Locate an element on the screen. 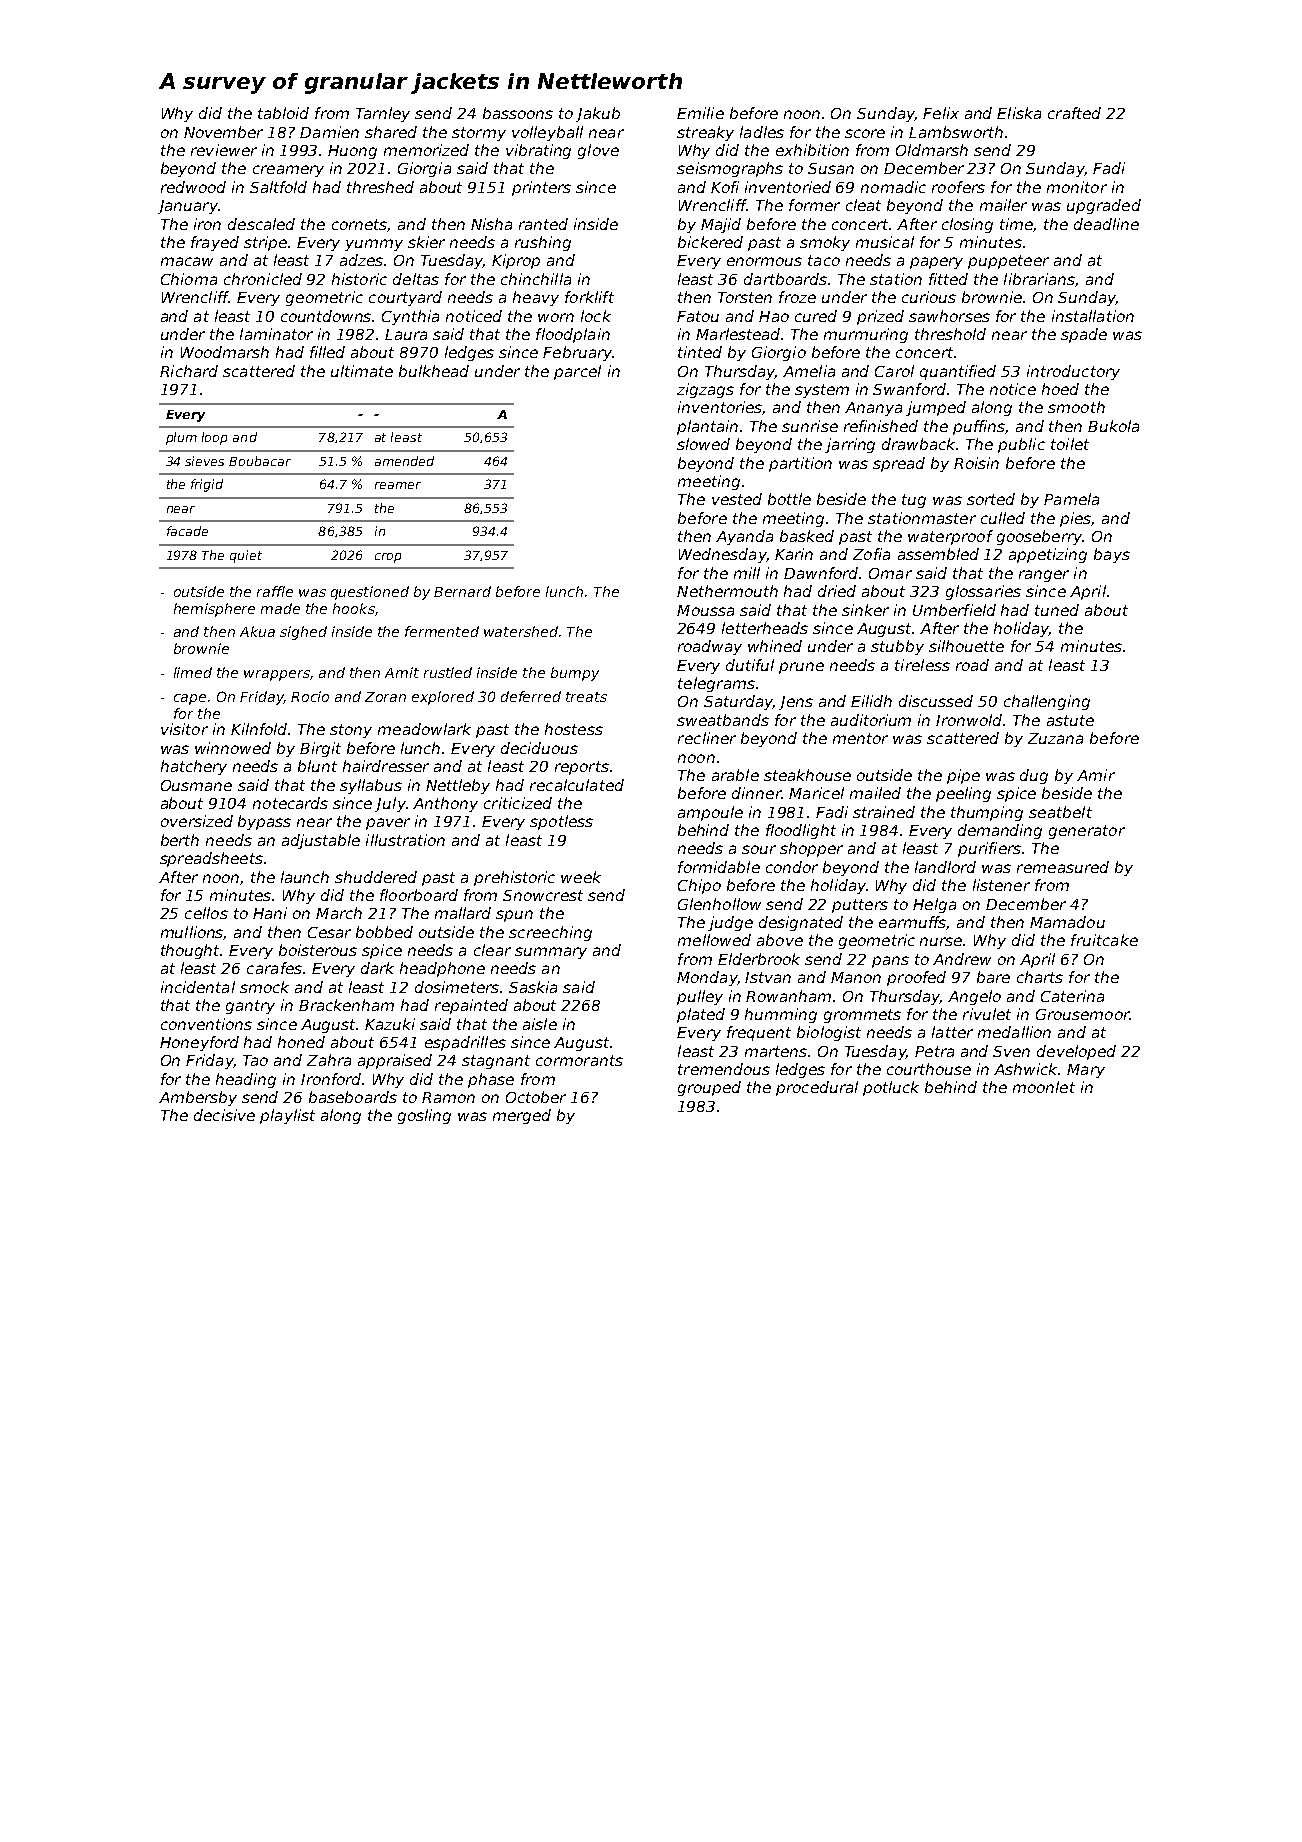 This screenshot has height=1842, width=1302. tuned is located at coordinates (1057, 610).
